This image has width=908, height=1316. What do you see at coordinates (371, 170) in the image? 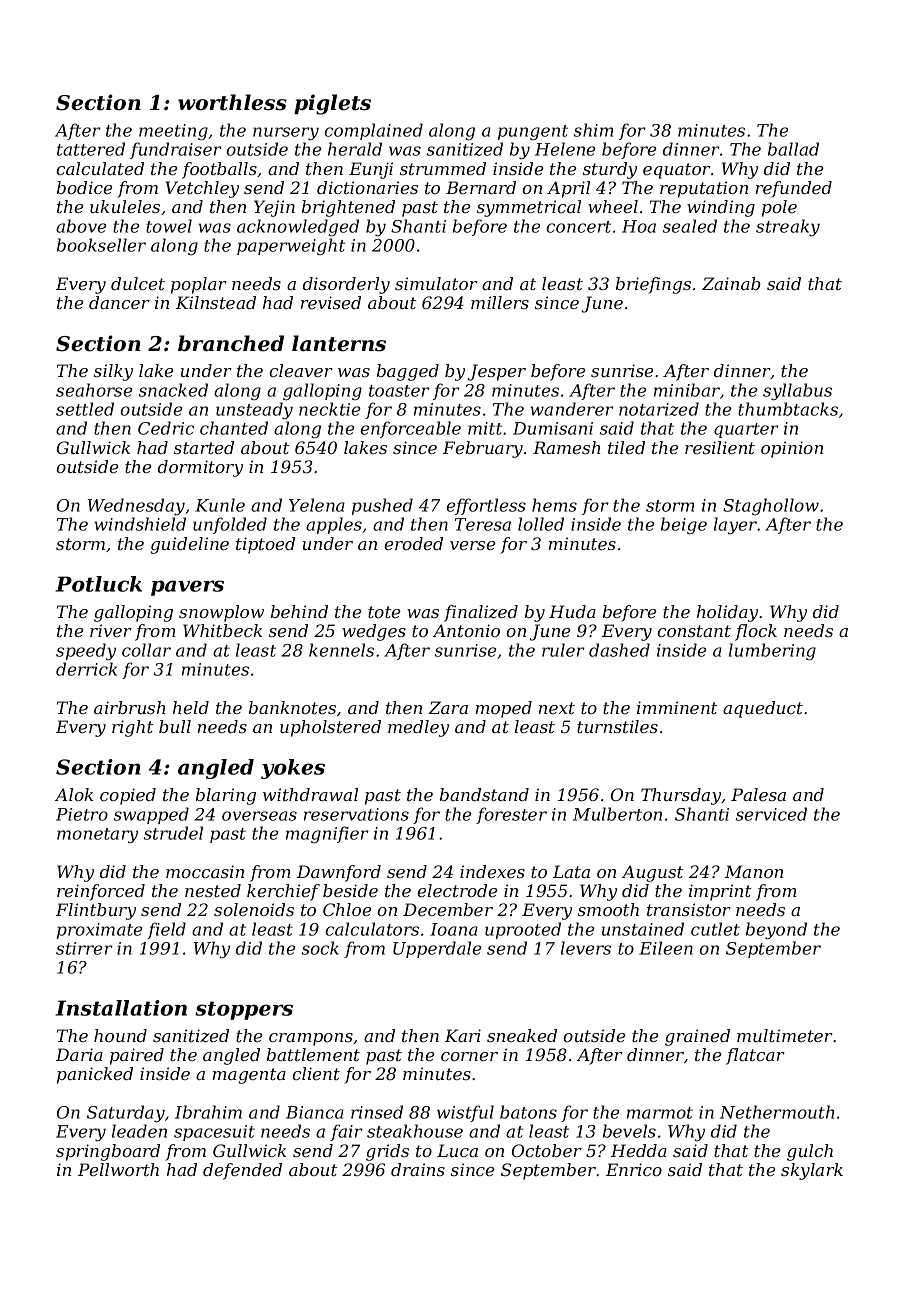
I see `Eunji` at bounding box center [371, 170].
